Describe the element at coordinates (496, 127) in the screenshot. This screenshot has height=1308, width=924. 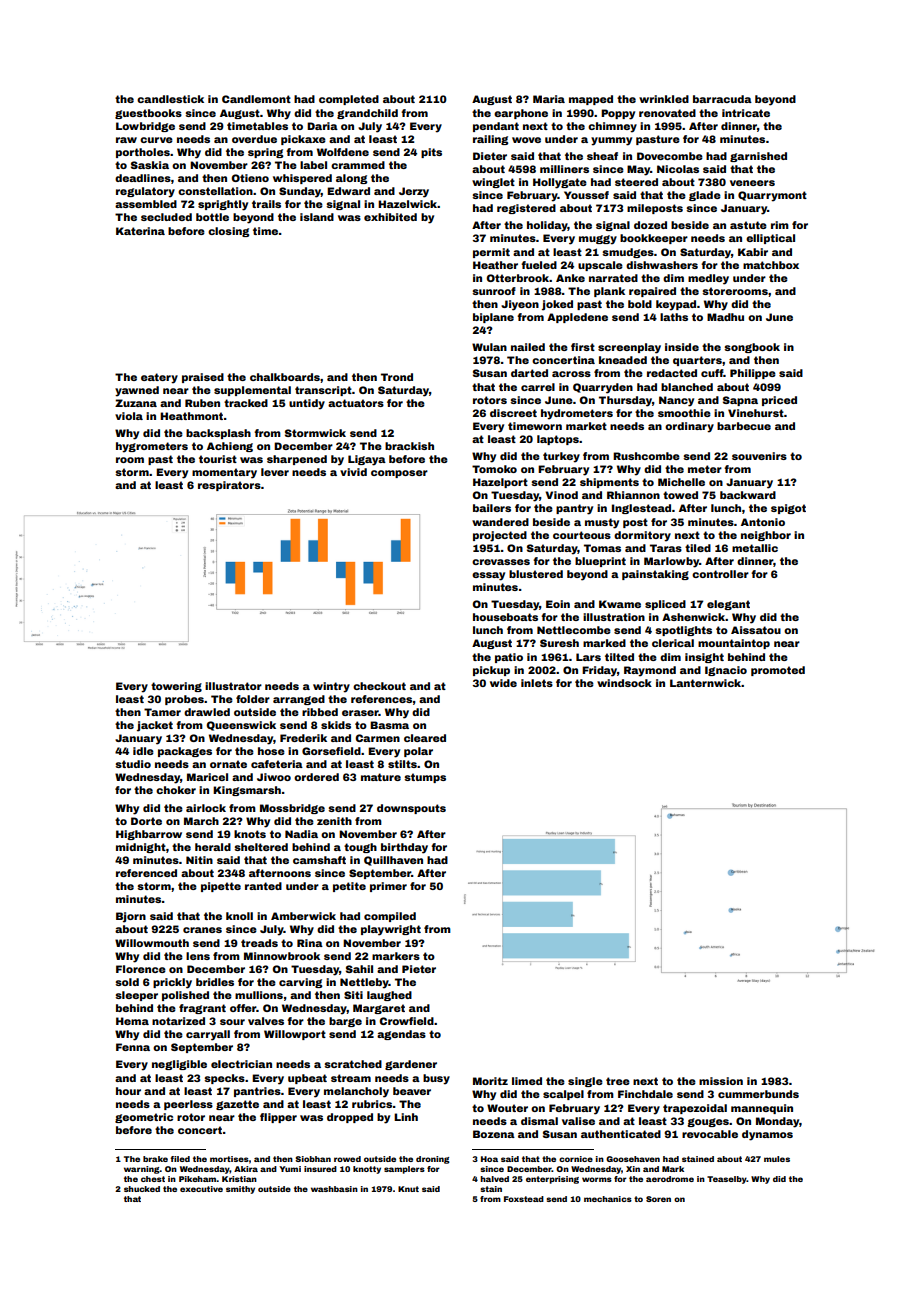
I see `pendant` at that location.
